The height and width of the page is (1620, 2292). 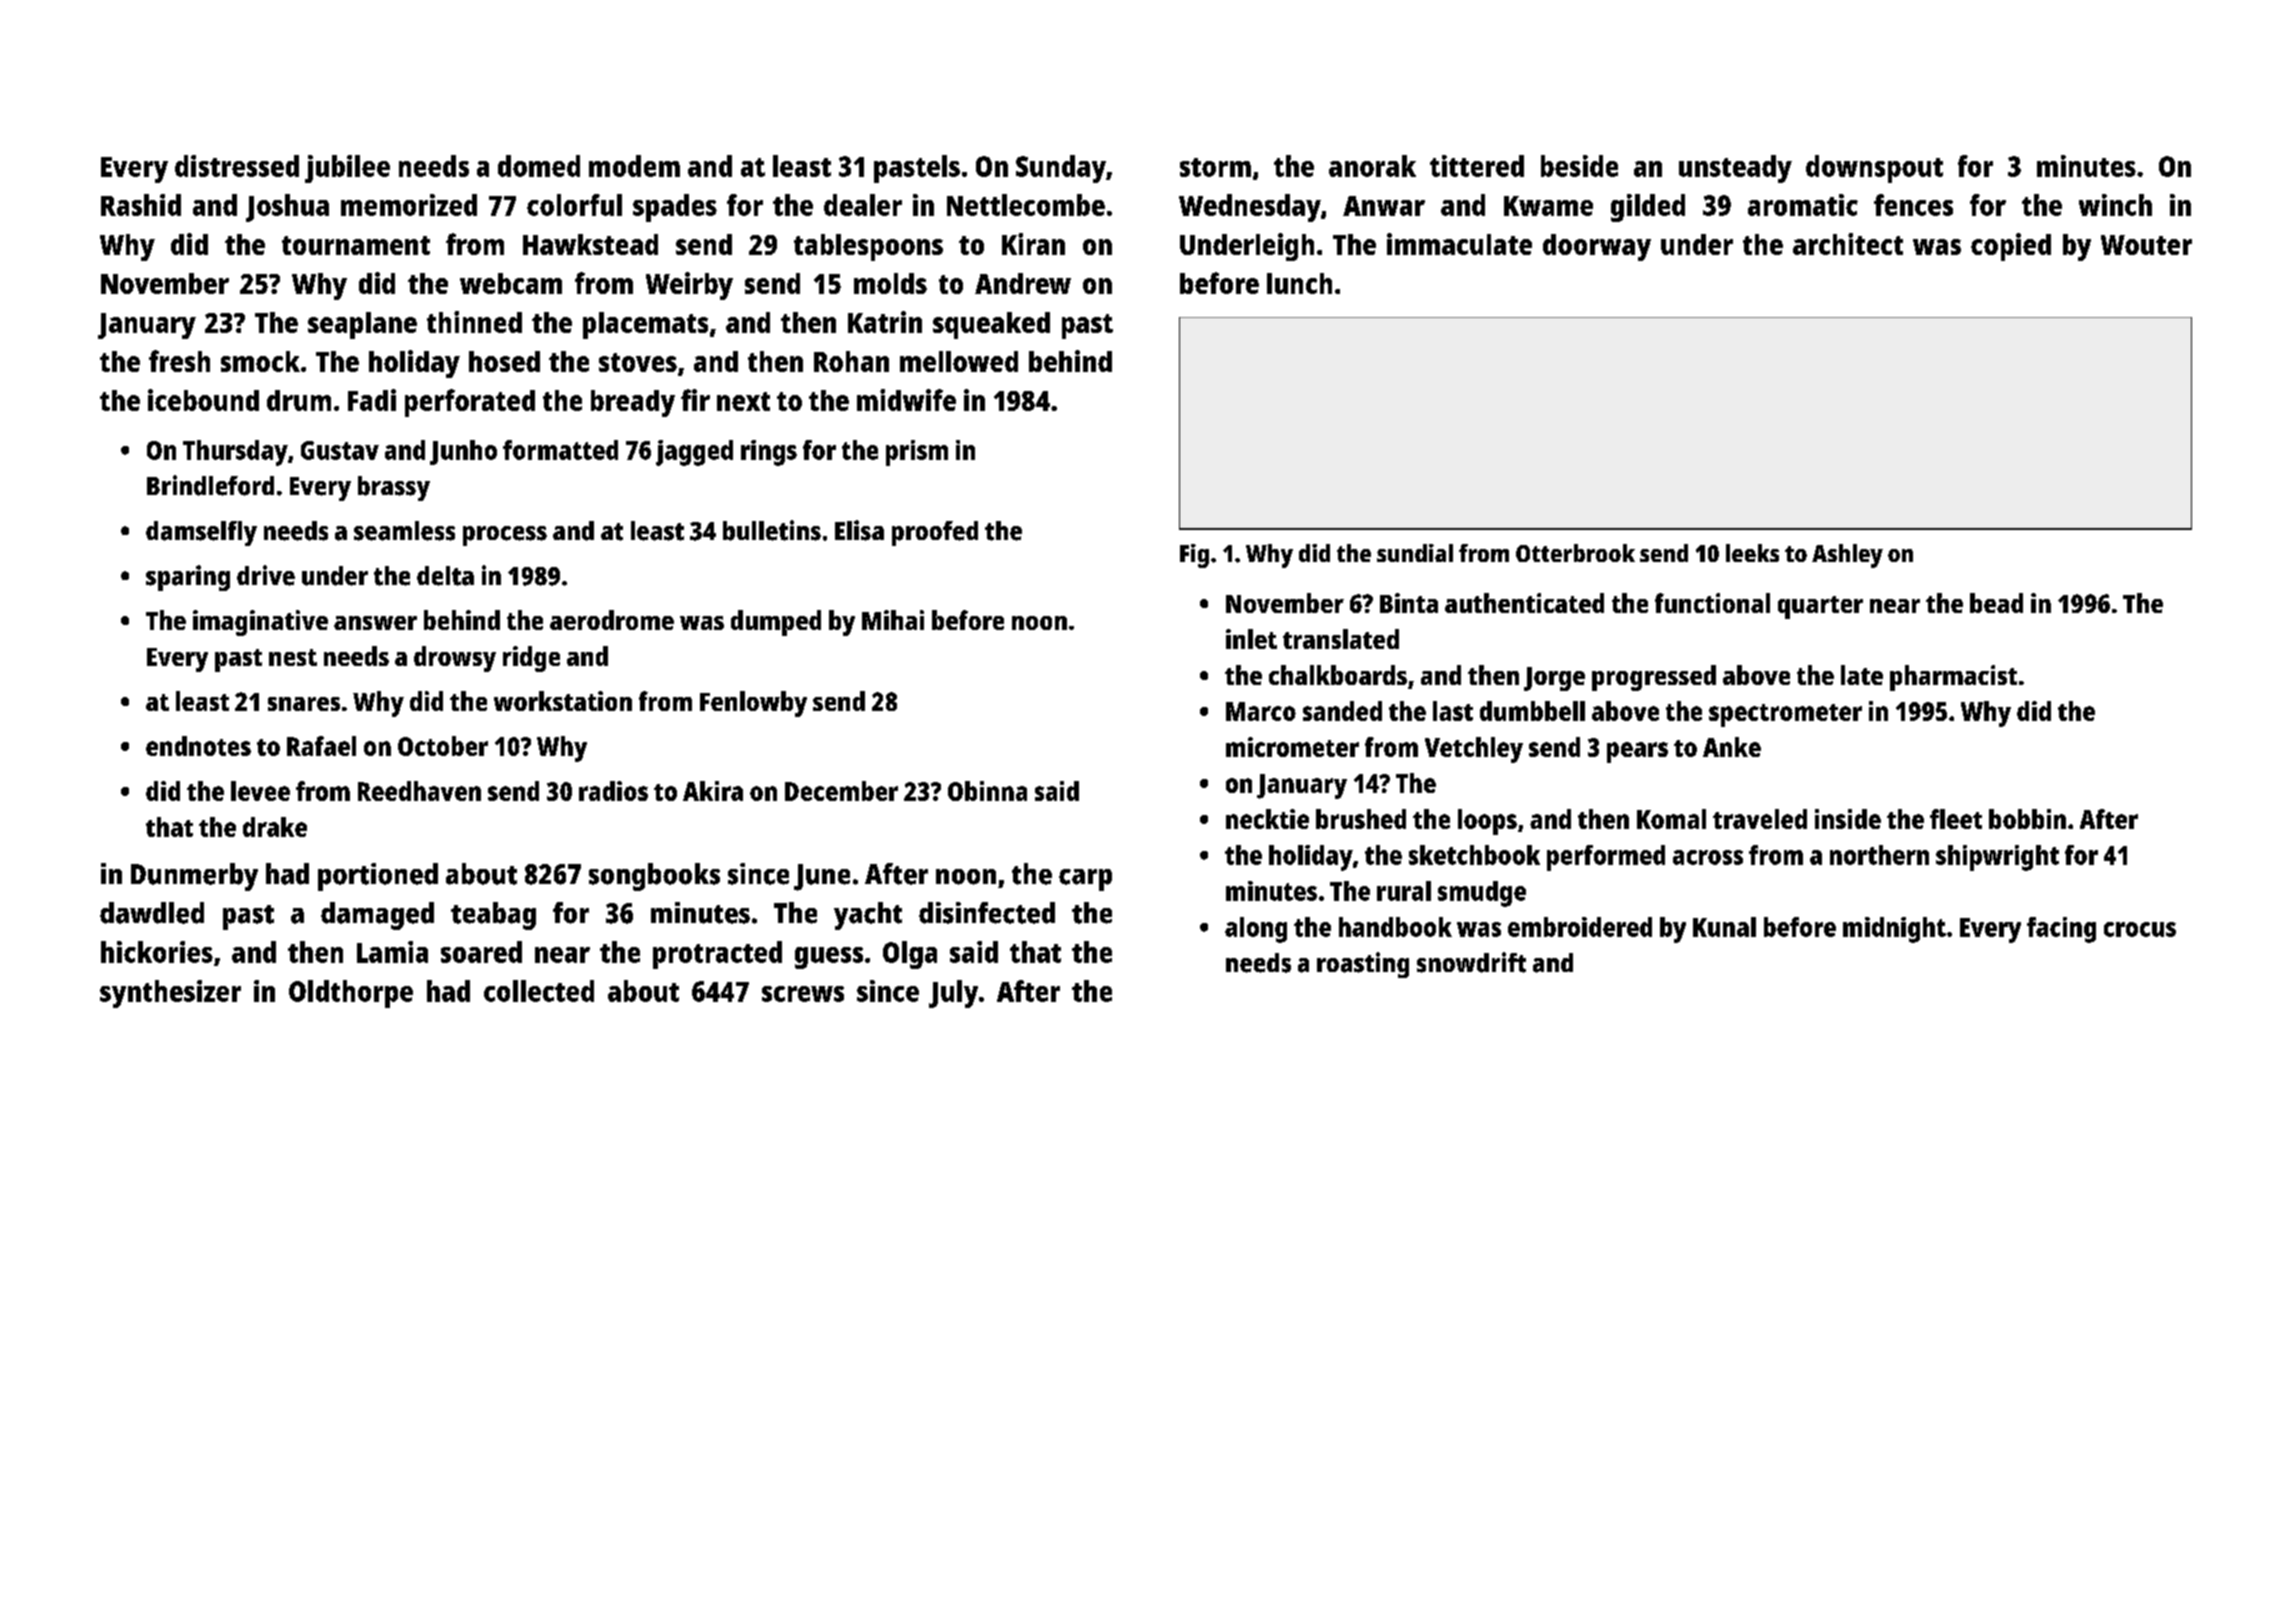 What do you see at coordinates (654, 877) in the page?
I see `songbooks` at bounding box center [654, 877].
